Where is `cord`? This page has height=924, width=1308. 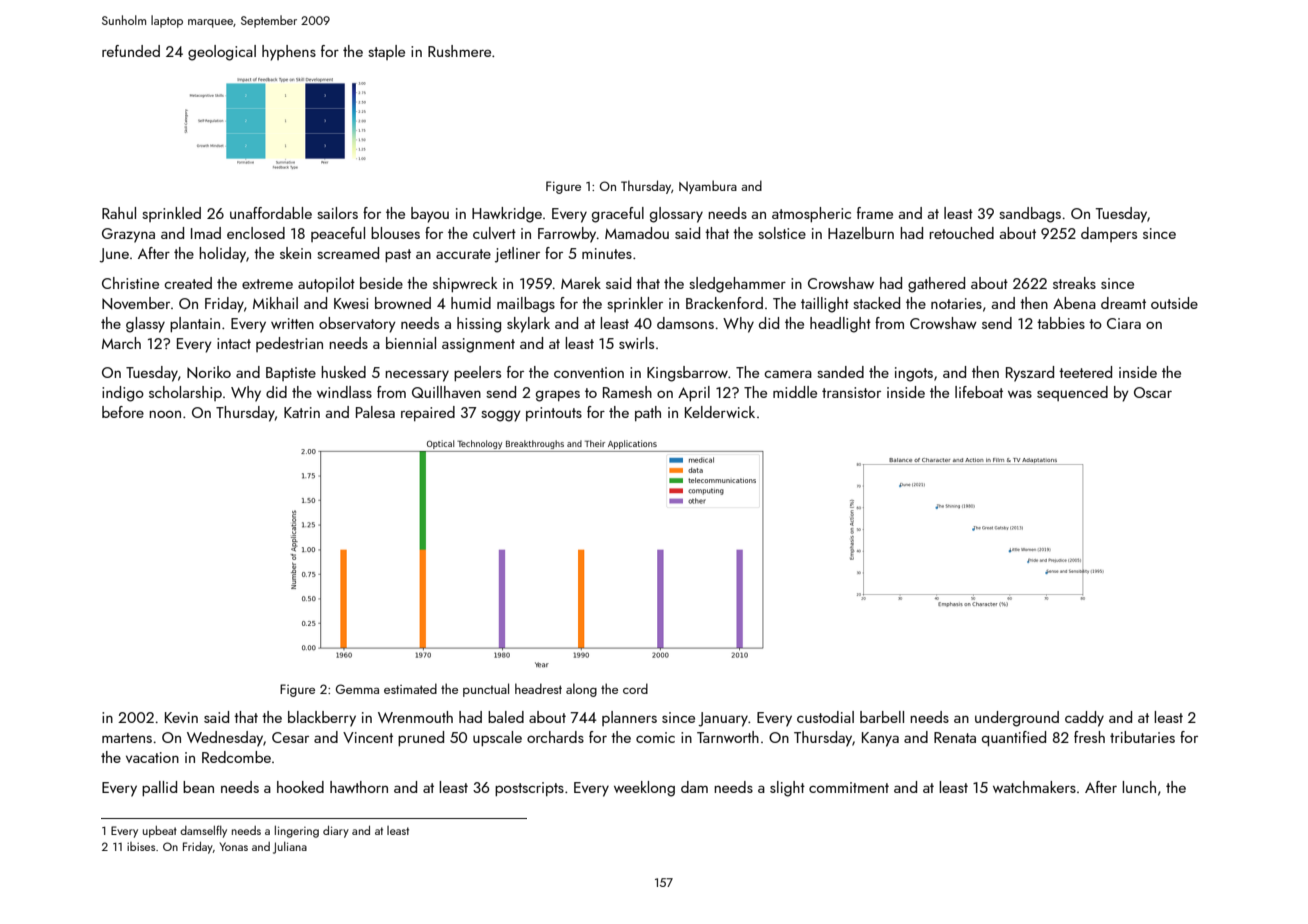
cord is located at coordinates (635, 688).
